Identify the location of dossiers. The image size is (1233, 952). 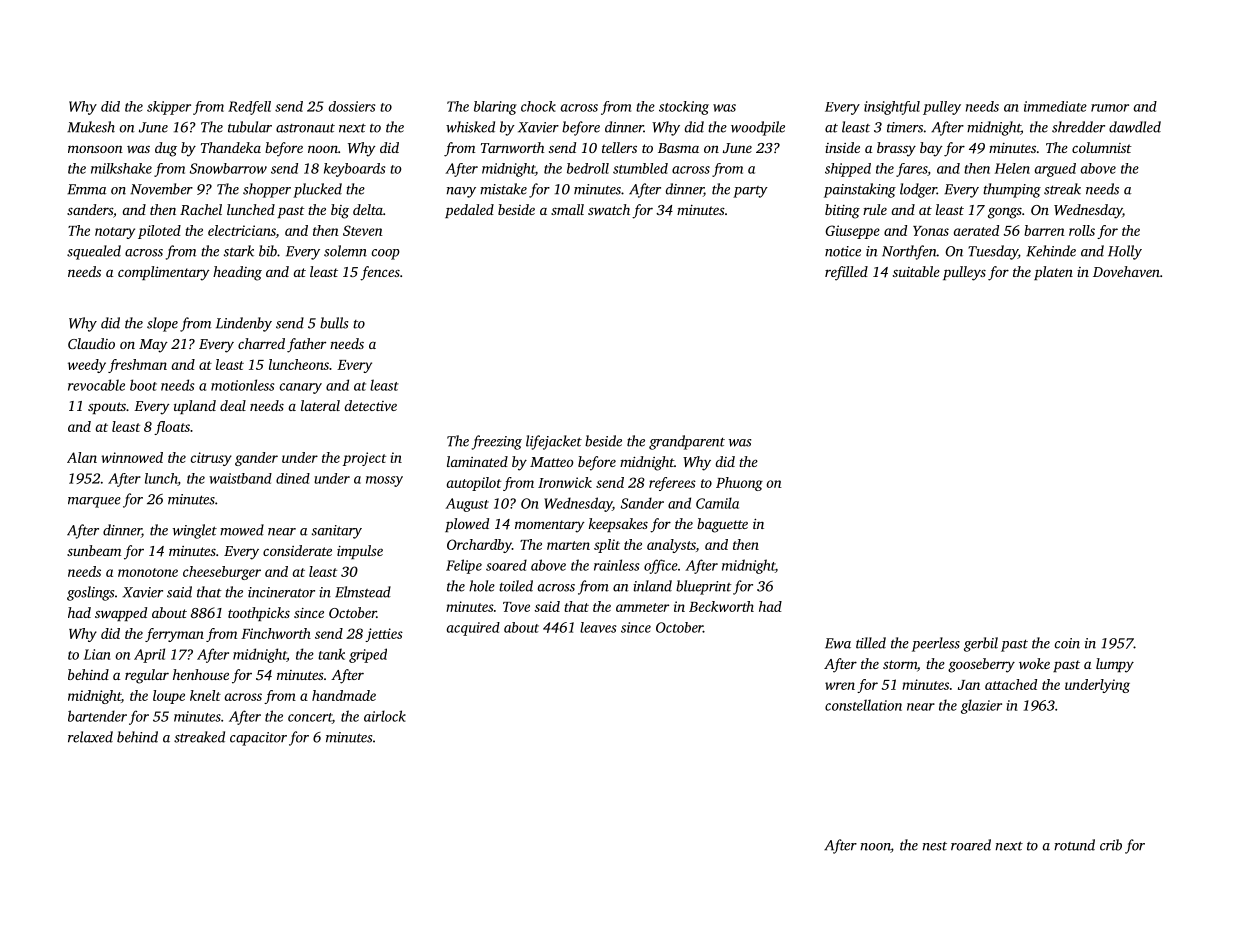
(352, 106).
